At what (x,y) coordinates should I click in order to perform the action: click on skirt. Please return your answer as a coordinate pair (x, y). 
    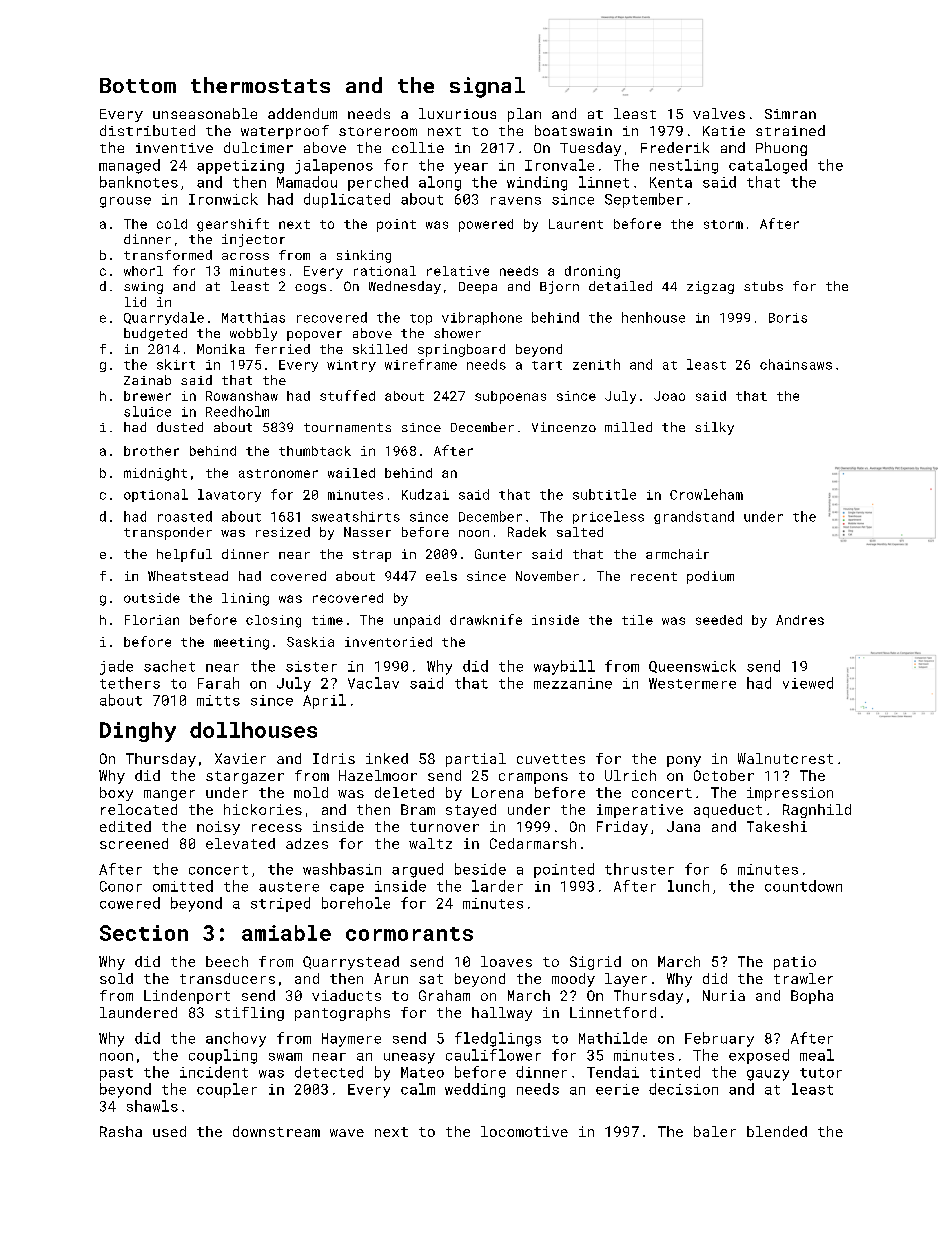
    Looking at the image, I should click on (176, 364).
